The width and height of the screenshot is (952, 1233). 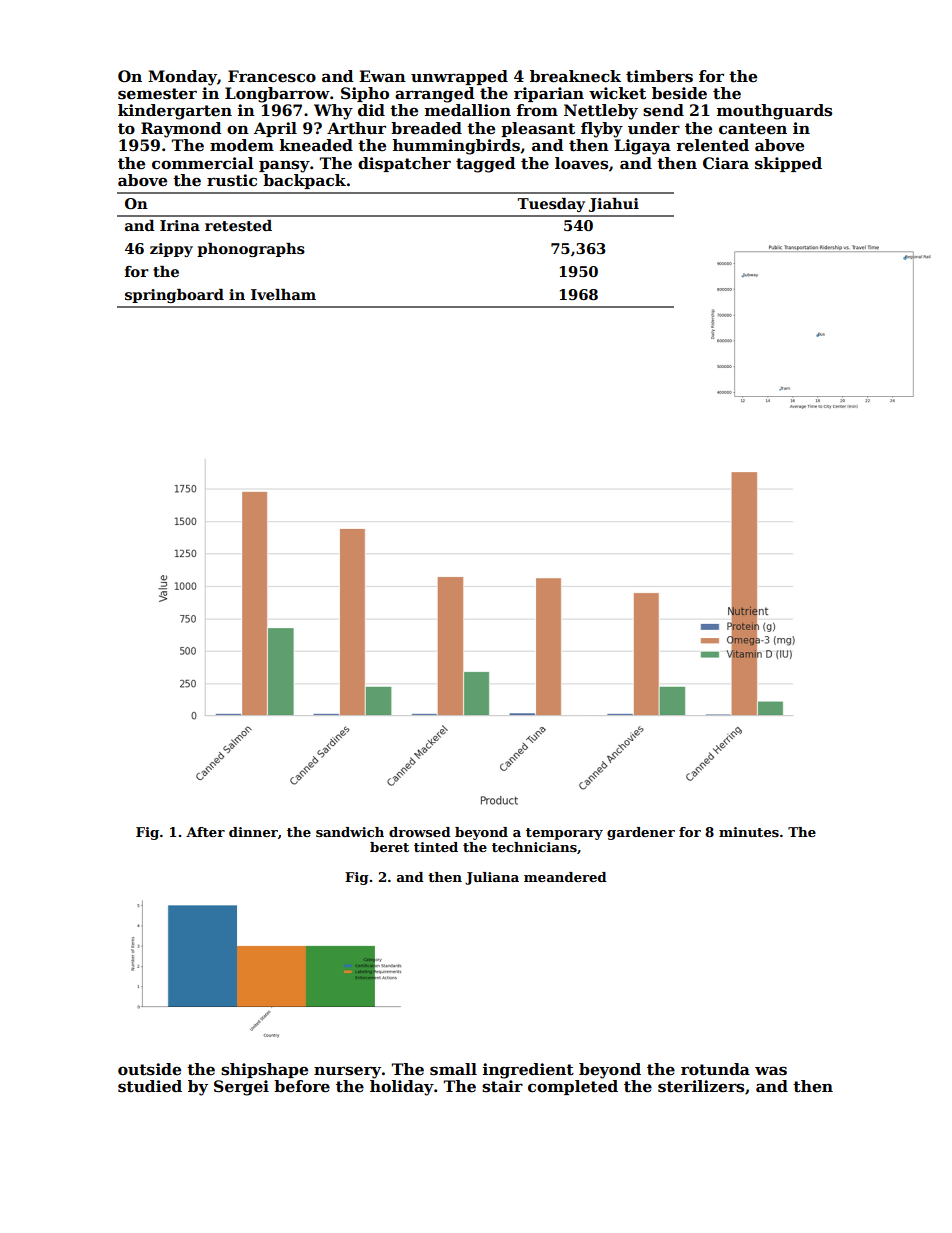 What do you see at coordinates (715, 1069) in the screenshot?
I see `rotunda` at bounding box center [715, 1069].
